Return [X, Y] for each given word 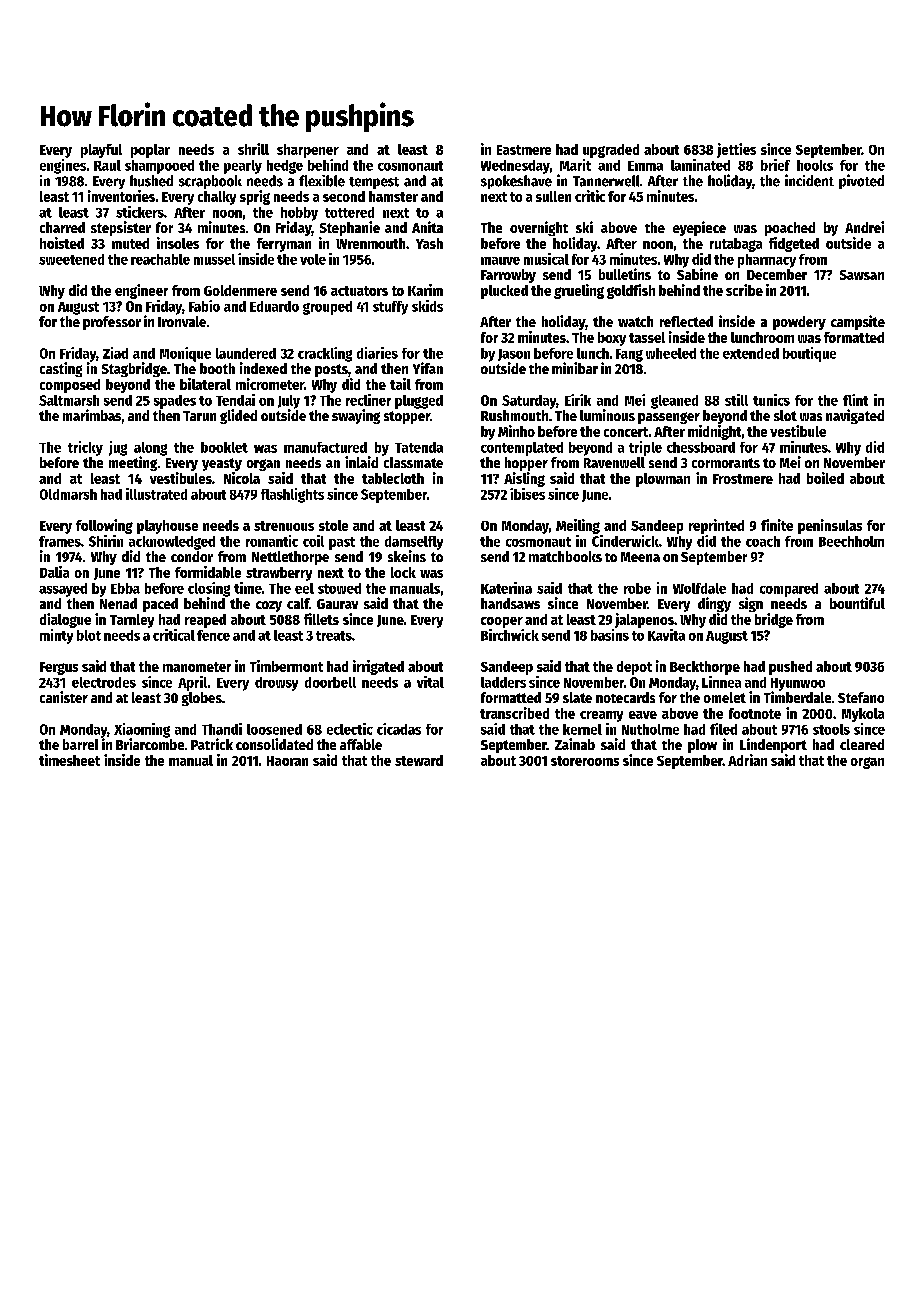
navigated [855, 416]
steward [419, 760]
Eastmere [524, 150]
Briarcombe [150, 744]
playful [101, 151]
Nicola [242, 478]
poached [790, 229]
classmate [413, 462]
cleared [862, 744]
